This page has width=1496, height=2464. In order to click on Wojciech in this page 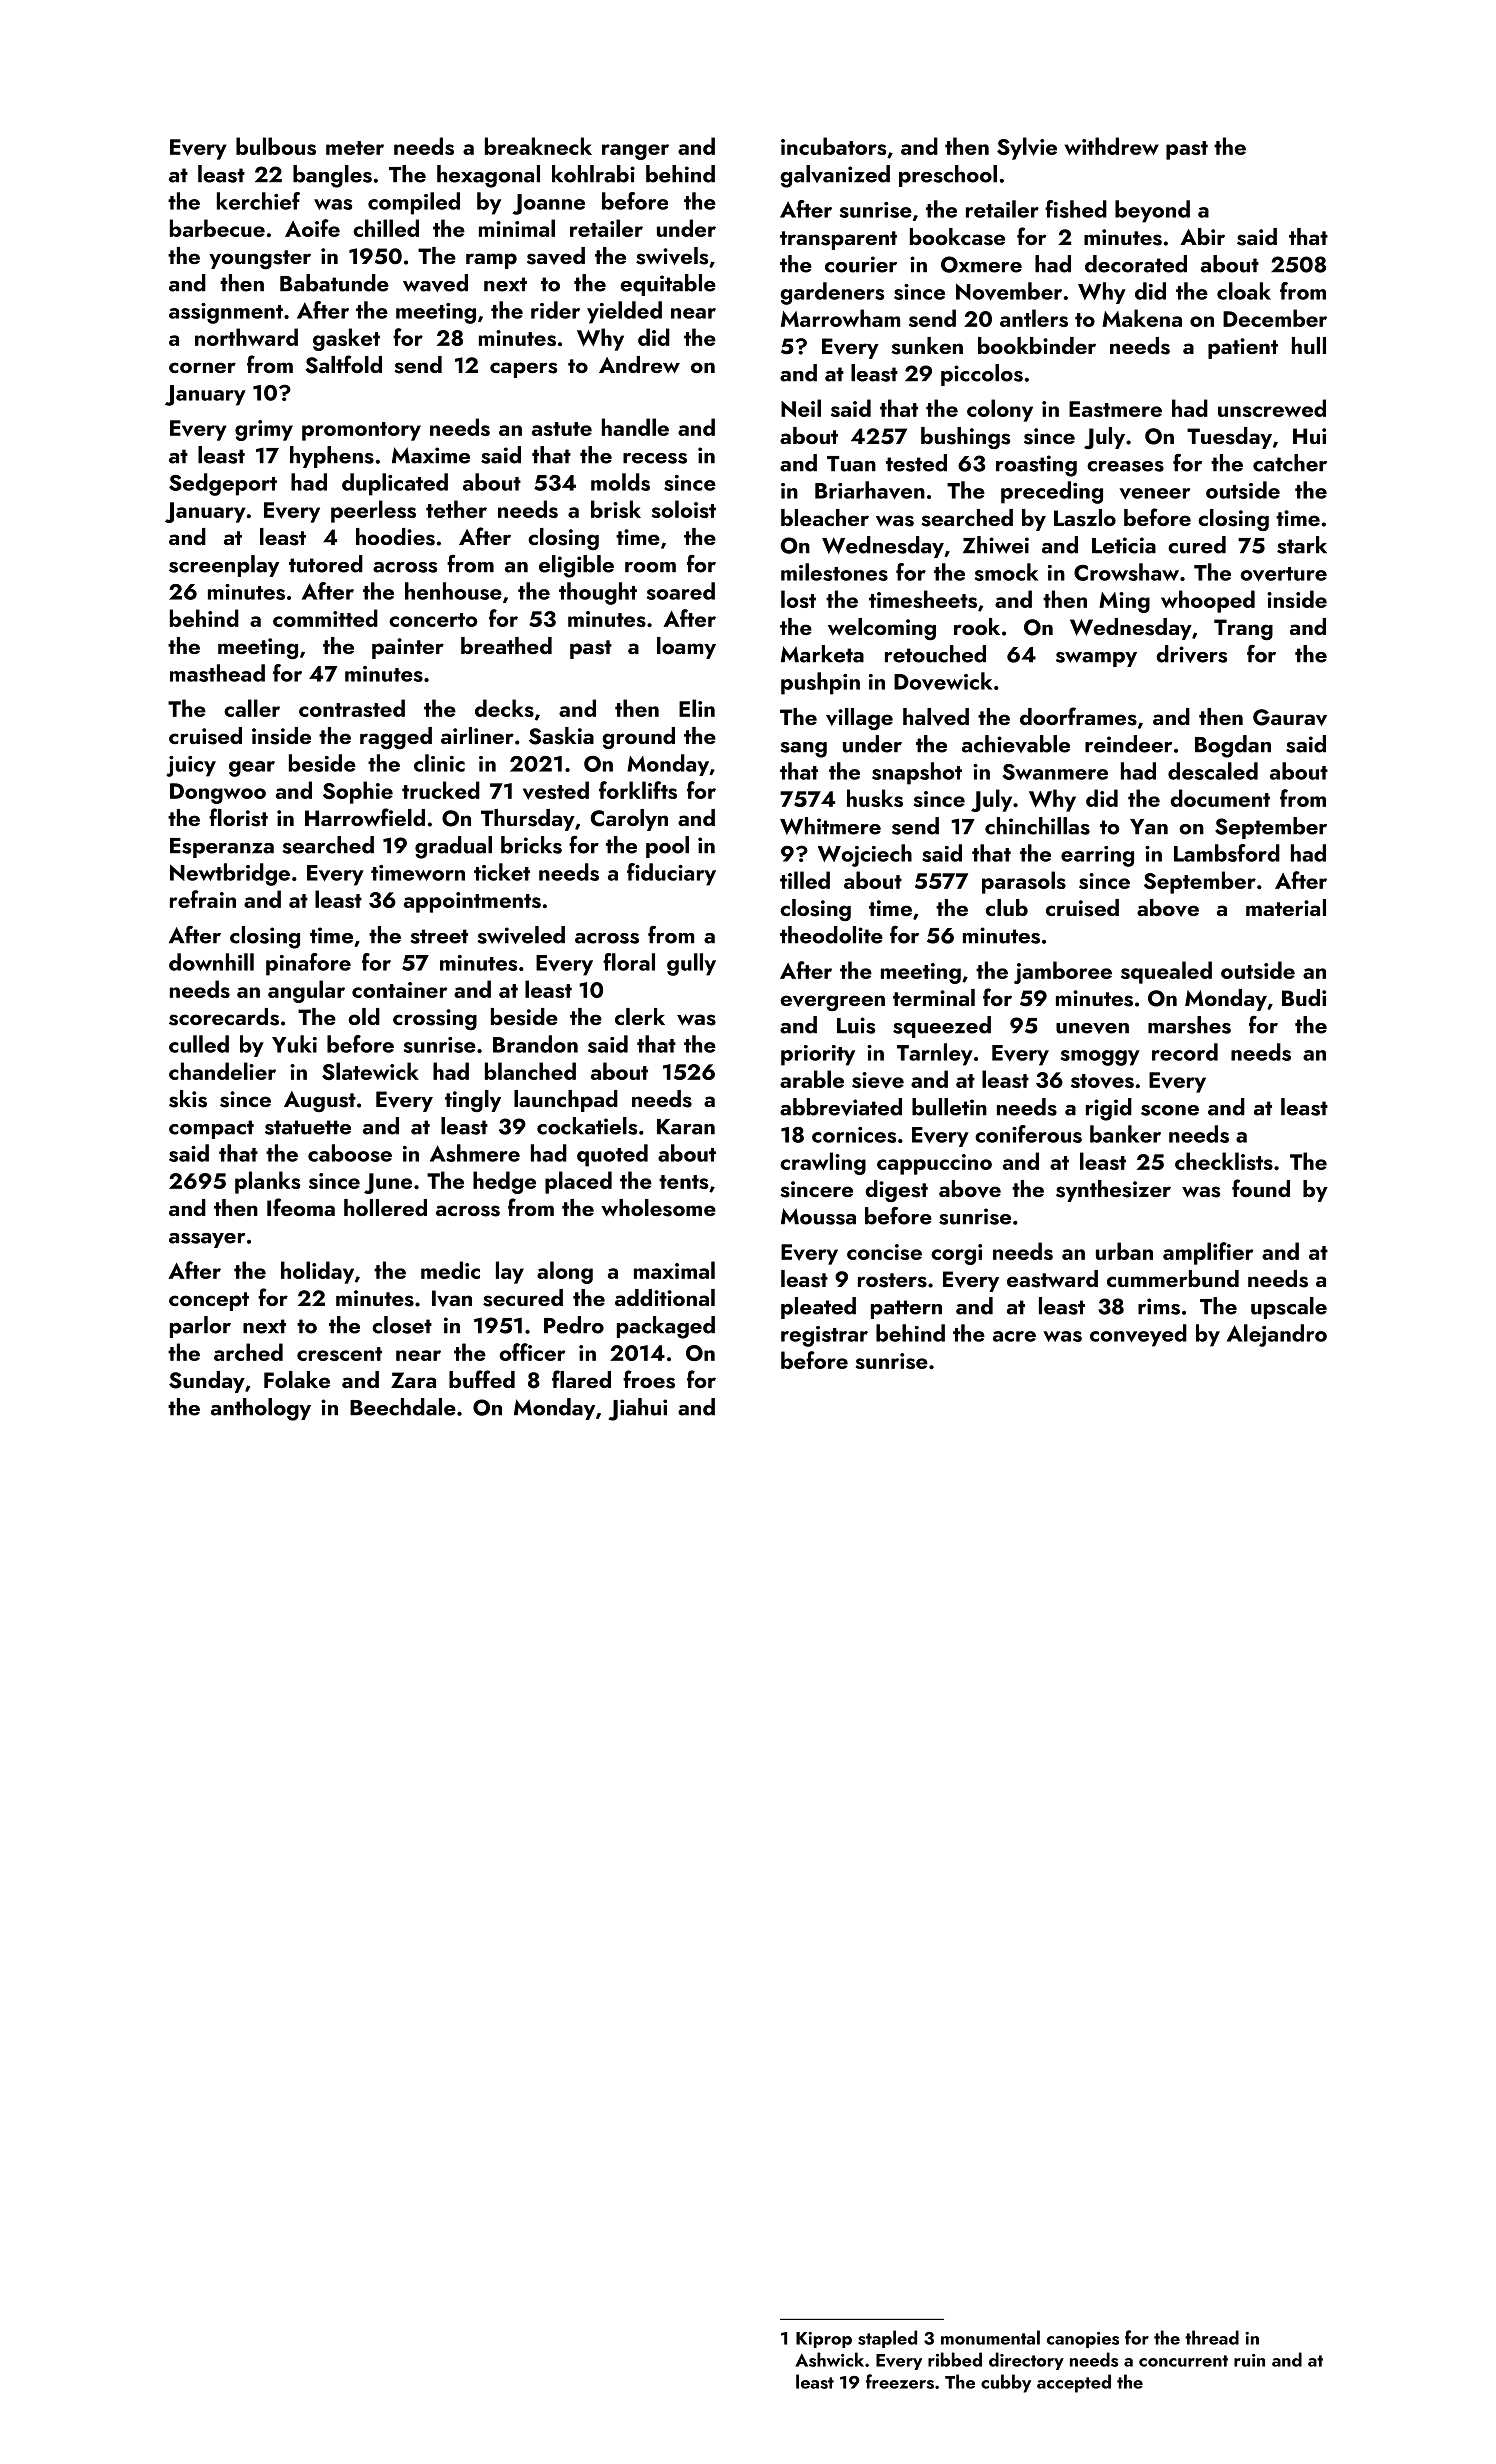, I will do `click(865, 855)`.
